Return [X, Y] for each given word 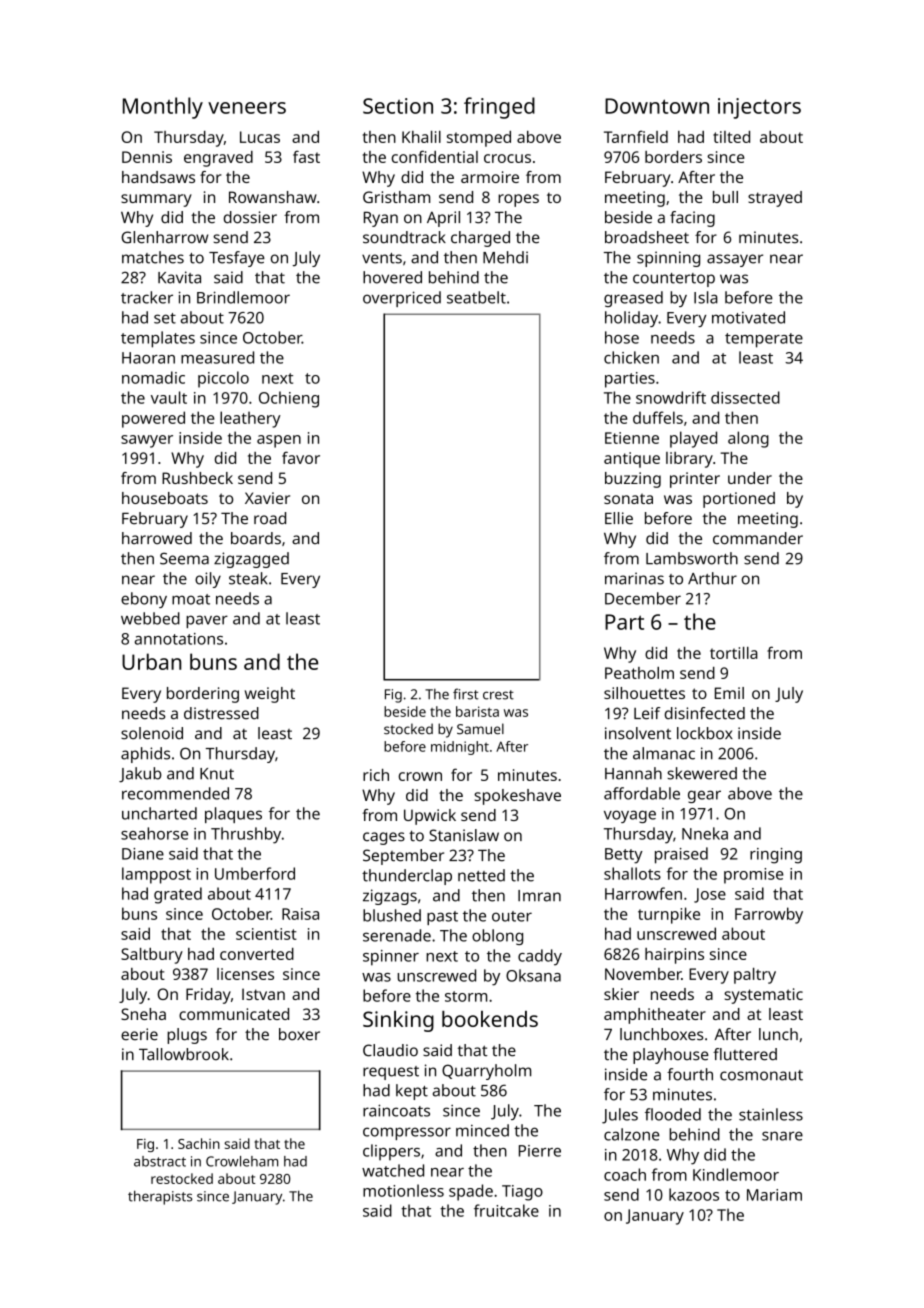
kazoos [694, 1194]
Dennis [147, 157]
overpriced [402, 299]
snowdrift [671, 397]
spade [471, 1192]
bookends [490, 1019]
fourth [690, 1074]
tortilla [734, 653]
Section [398, 106]
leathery [250, 419]
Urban [151, 661]
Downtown [657, 106]
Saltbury [152, 956]
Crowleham [242, 1161]
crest [498, 695]
